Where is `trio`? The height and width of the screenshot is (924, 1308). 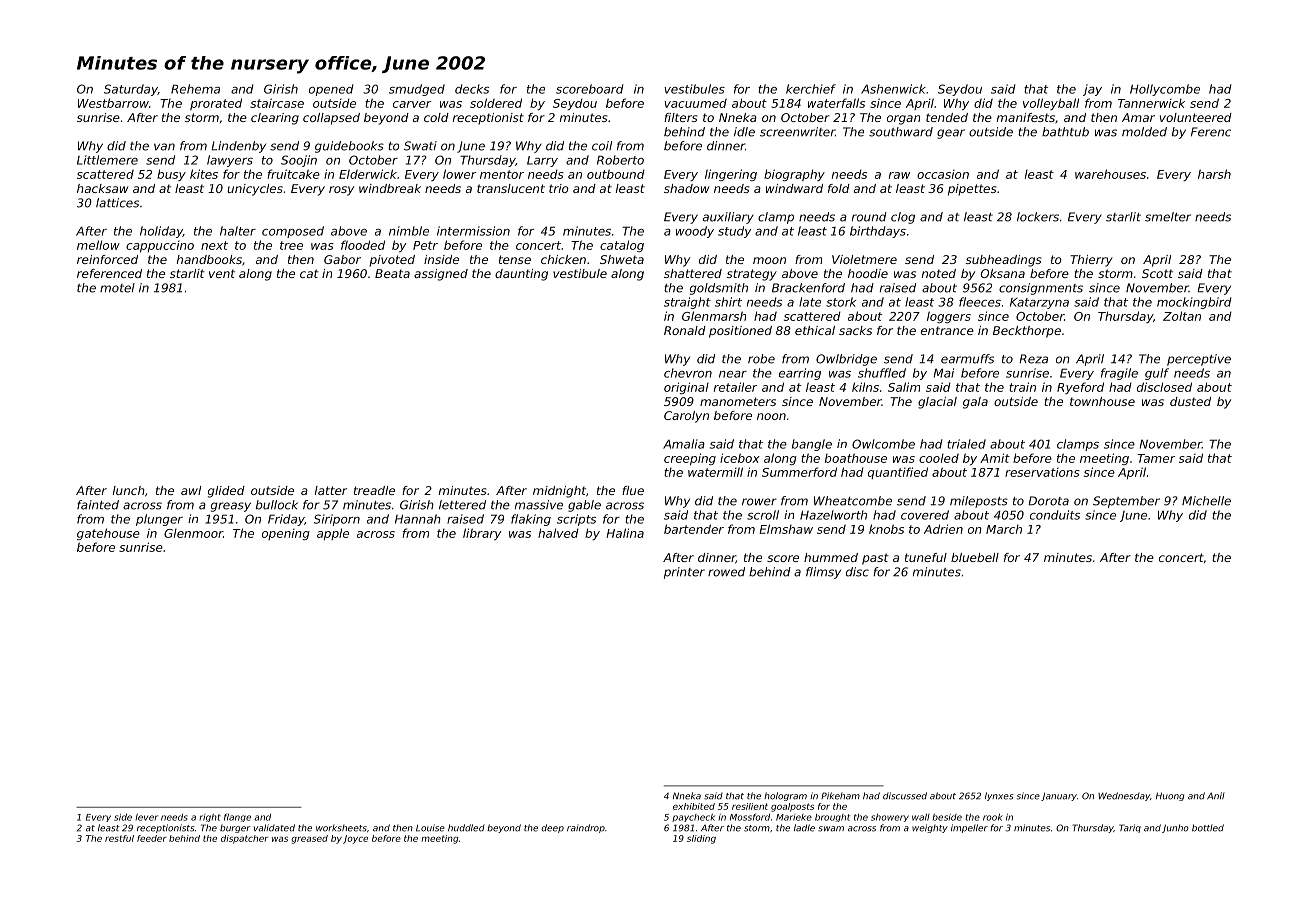
trio is located at coordinates (559, 188).
